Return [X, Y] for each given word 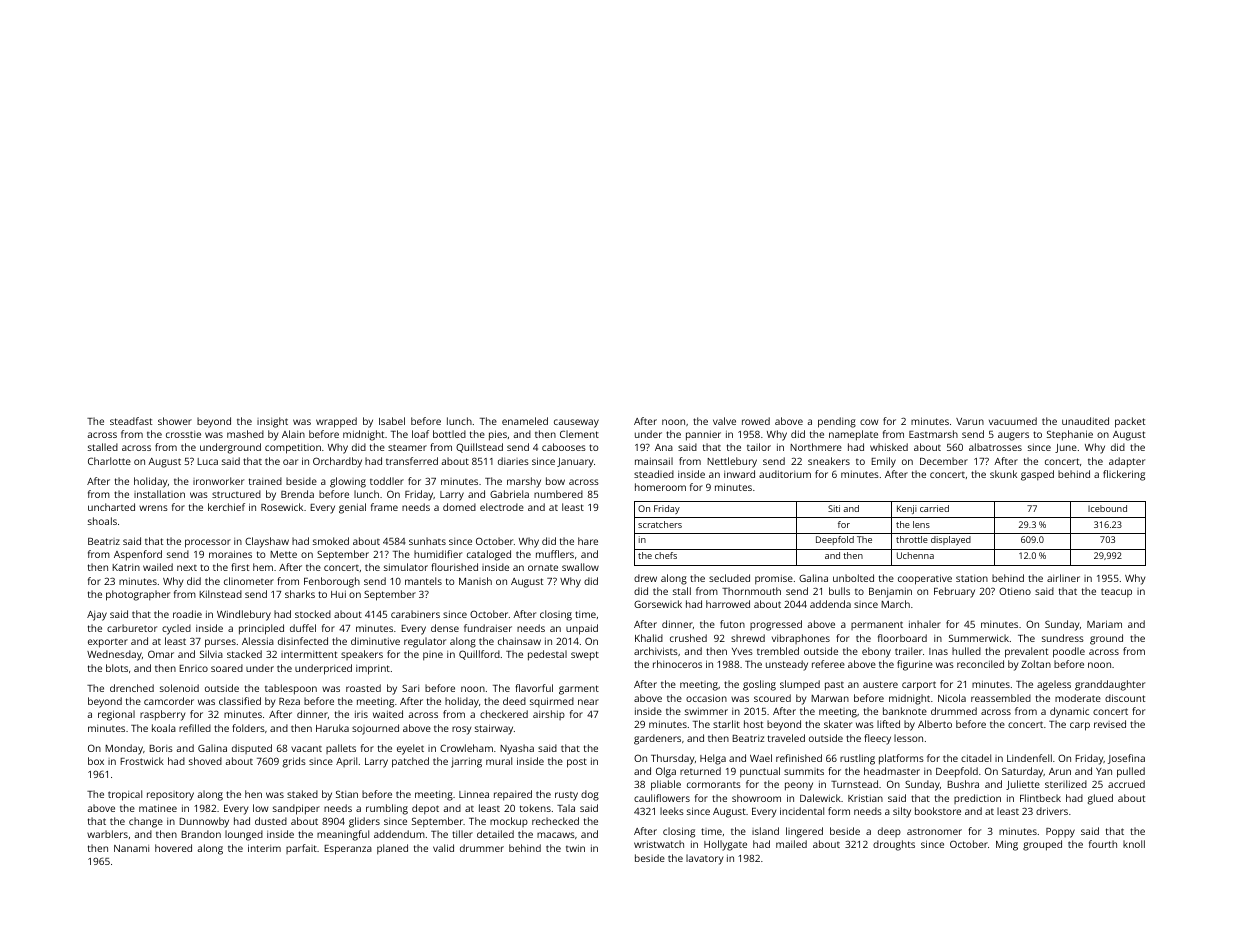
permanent [877, 625]
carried [934, 508]
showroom [756, 798]
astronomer [934, 831]
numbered [558, 494]
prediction [977, 799]
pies [498, 435]
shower [175, 421]
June [1066, 448]
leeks [672, 811]
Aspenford [138, 555]
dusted [271, 821]
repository [170, 796]
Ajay [97, 616]
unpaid [582, 629]
